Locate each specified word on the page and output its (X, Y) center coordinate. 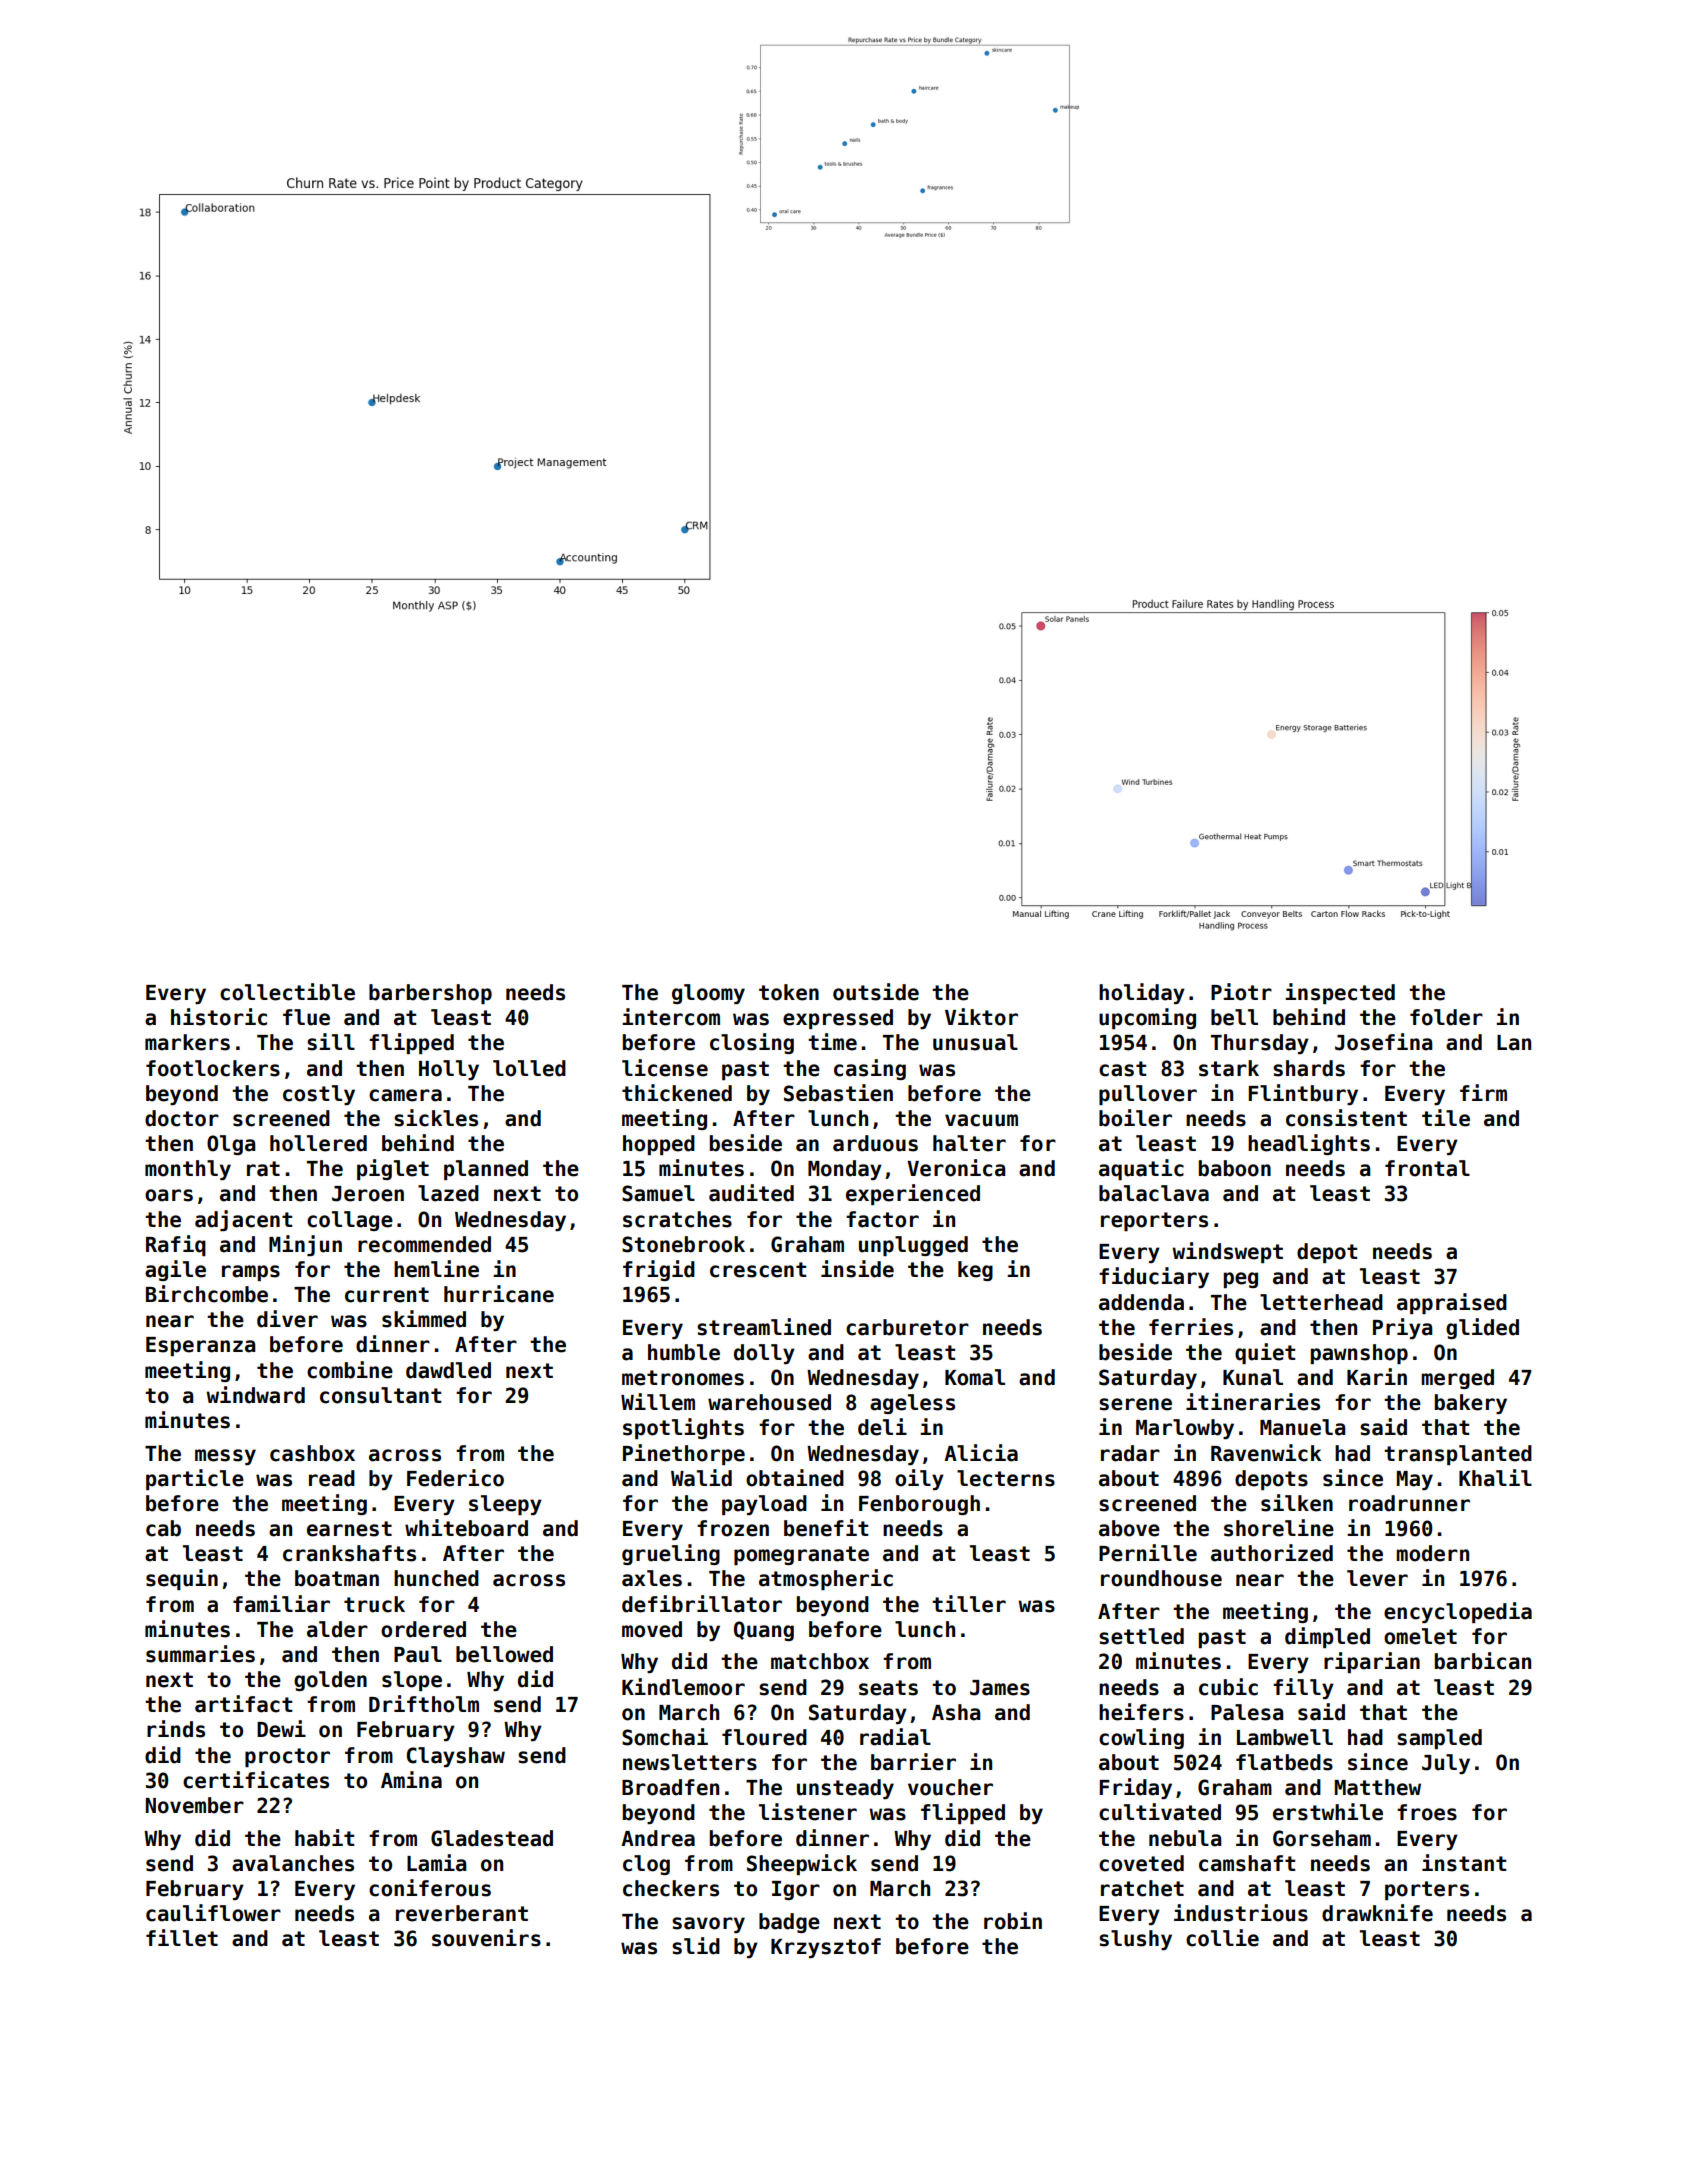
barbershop (430, 994)
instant (1464, 1863)
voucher (950, 1787)
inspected (1340, 993)
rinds (176, 1729)
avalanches (293, 1863)
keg (975, 1271)
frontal (1427, 1168)
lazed (448, 1193)
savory (708, 1925)
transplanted (1458, 1455)
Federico (455, 1478)
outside (876, 992)
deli (882, 1427)
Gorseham (1322, 1838)
